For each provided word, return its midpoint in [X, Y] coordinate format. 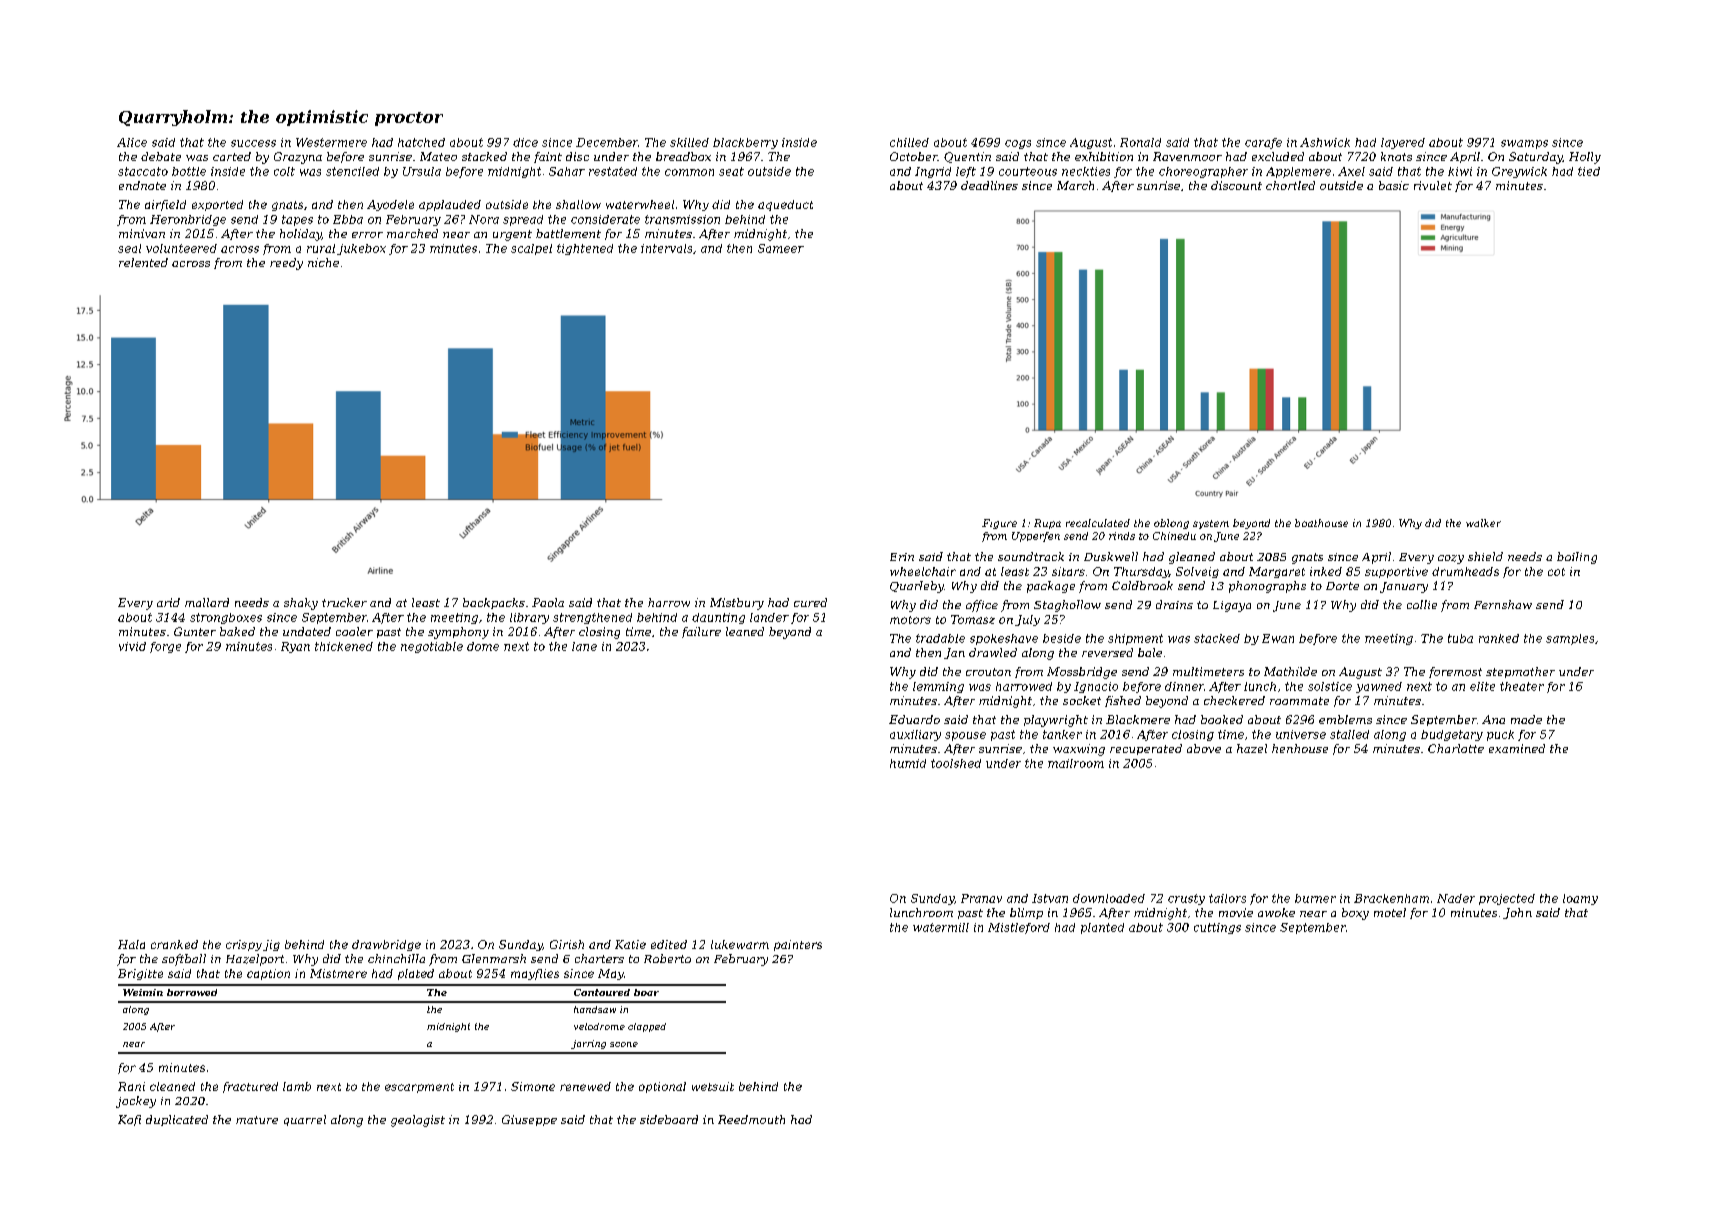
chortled [1290, 185]
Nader [1456, 898]
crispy [244, 945]
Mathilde [1290, 671]
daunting [718, 618]
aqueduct [785, 205]
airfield [165, 205]
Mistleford [1019, 928]
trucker [344, 602]
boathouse [1321, 523]
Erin [902, 557]
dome [483, 646]
